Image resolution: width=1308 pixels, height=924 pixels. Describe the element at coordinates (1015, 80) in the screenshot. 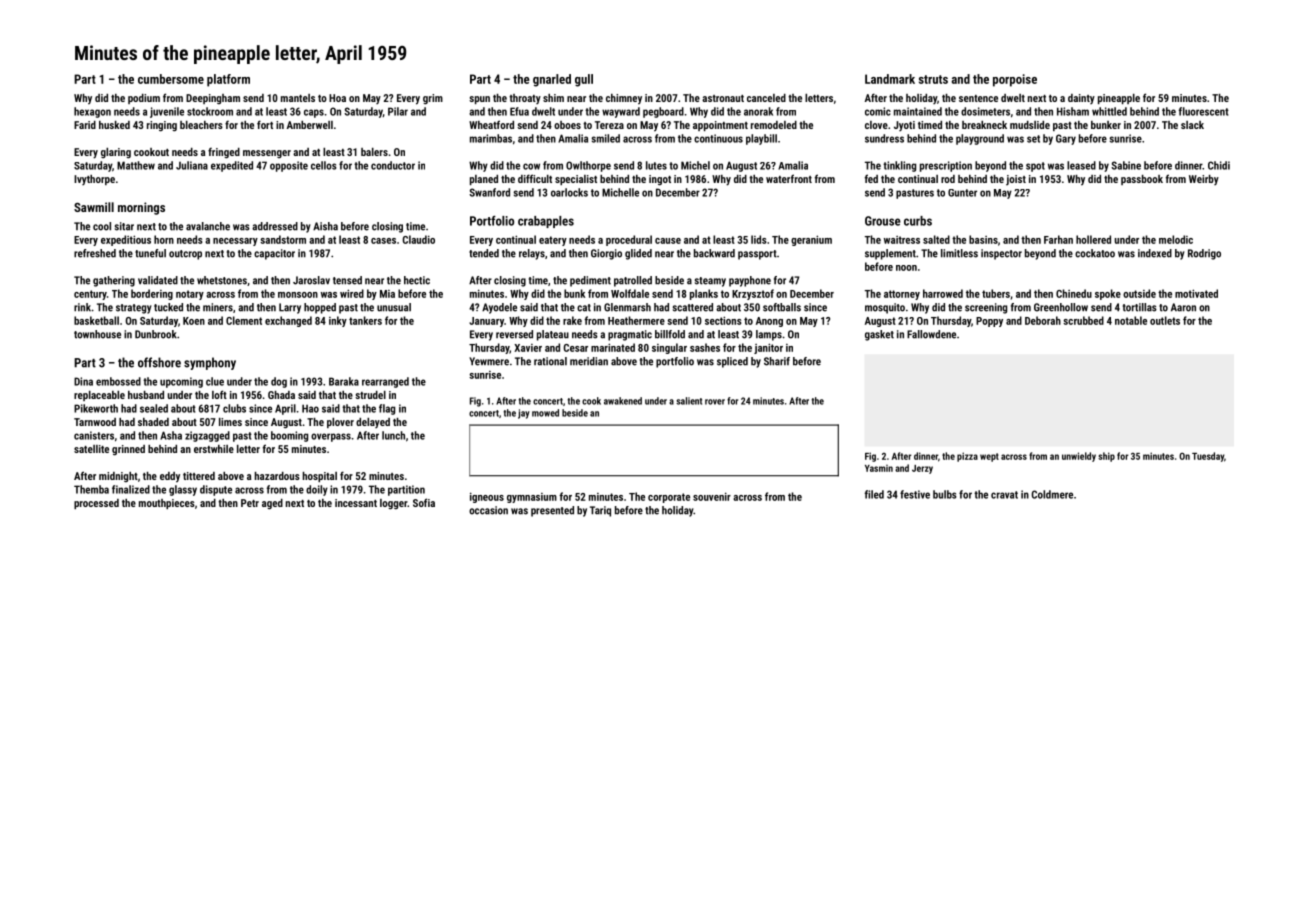

I see `porpoise` at that location.
